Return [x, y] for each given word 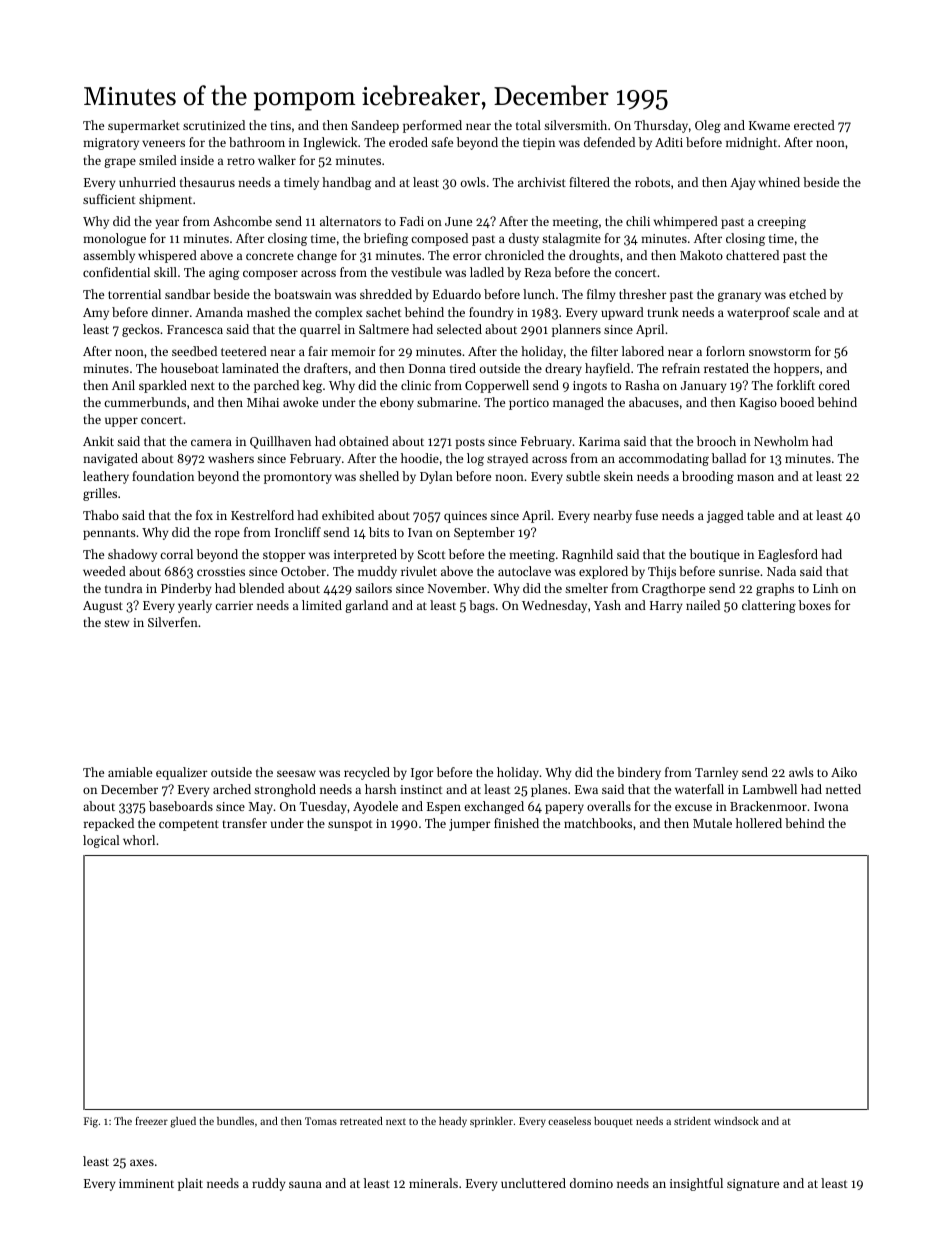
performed [432, 126]
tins [281, 125]
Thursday [661, 126]
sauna [305, 1184]
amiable [130, 772]
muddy [377, 572]
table [760, 515]
